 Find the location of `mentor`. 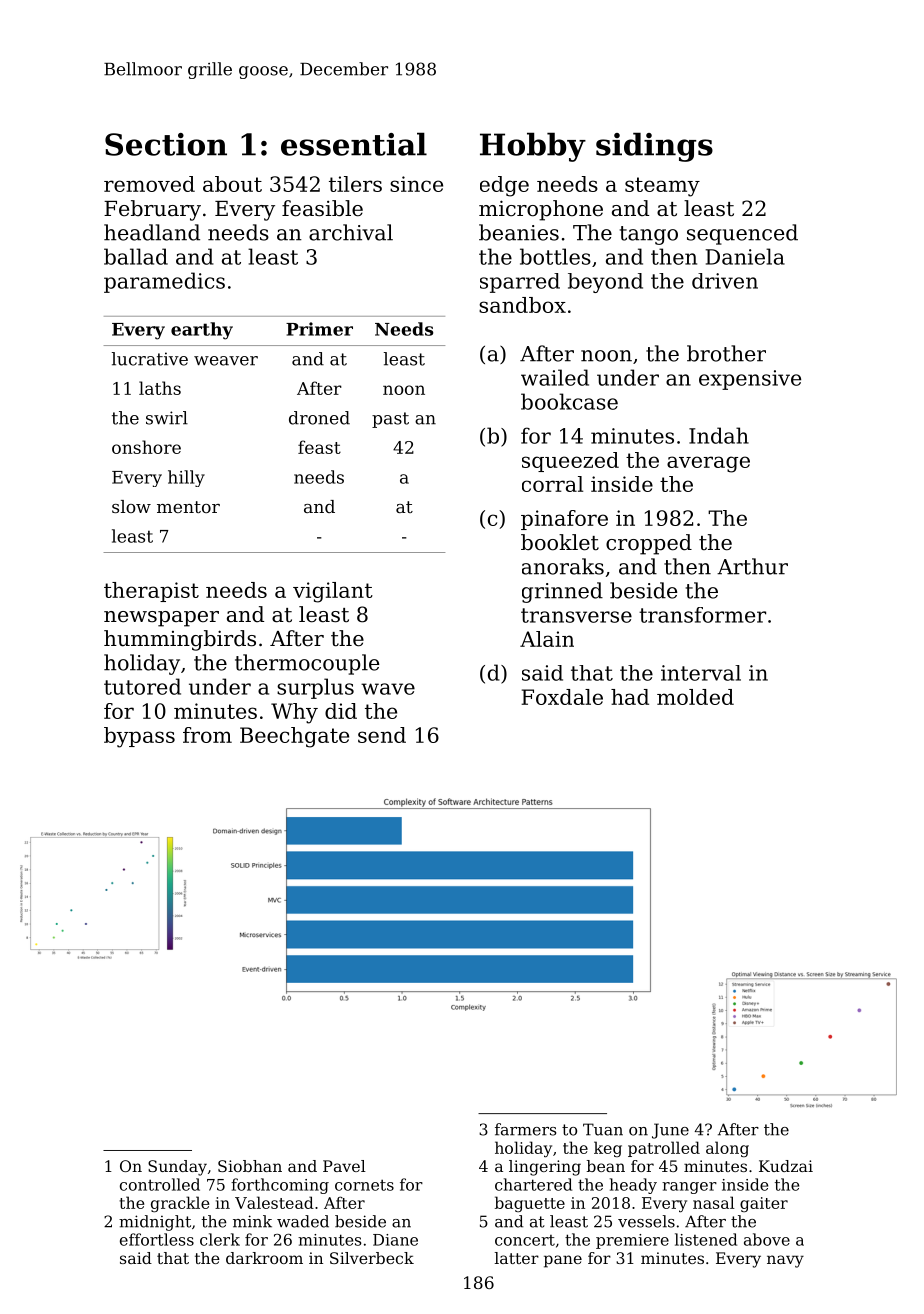

mentor is located at coordinates (188, 507).
